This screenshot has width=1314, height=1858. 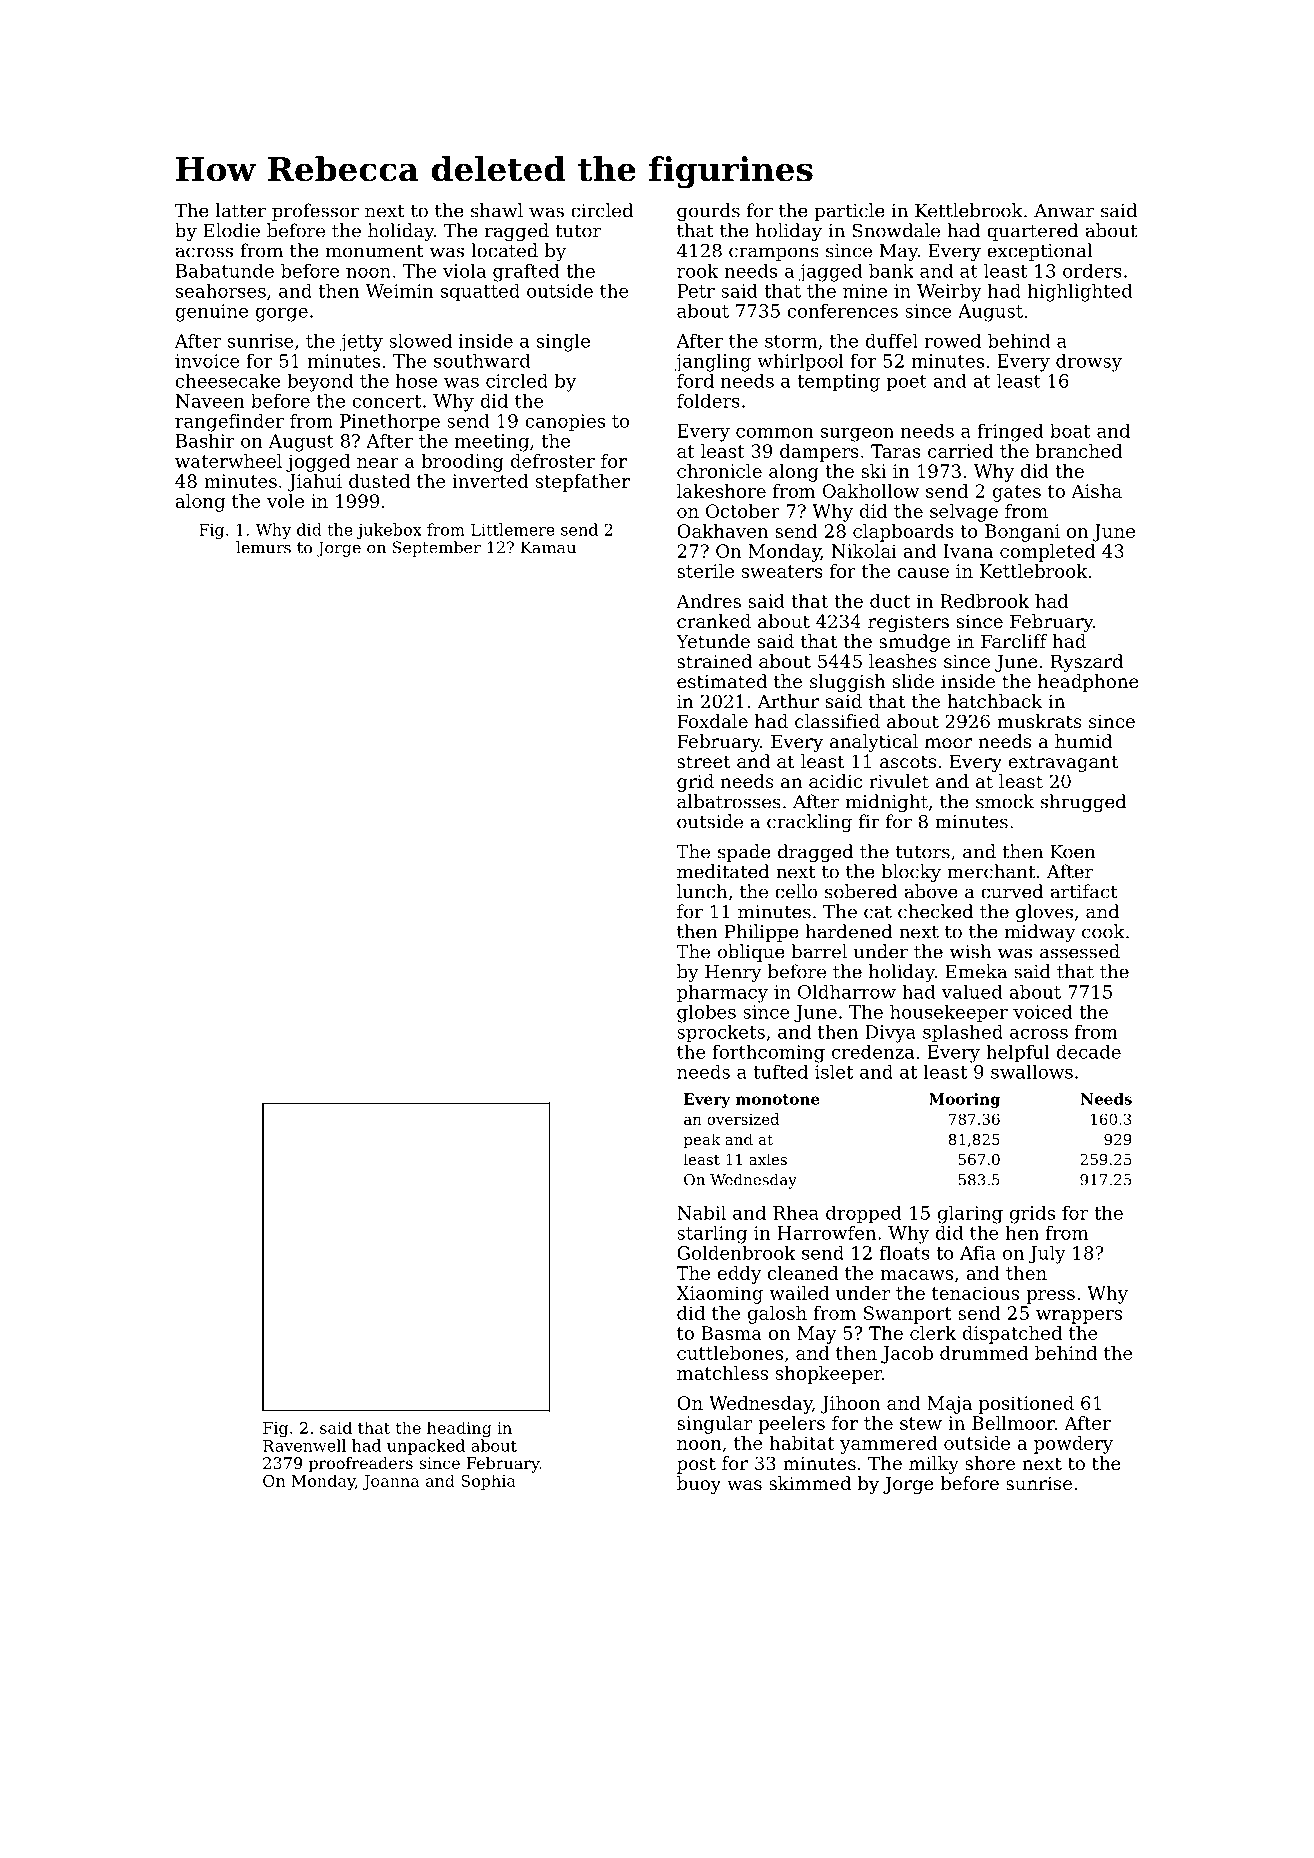 I want to click on shawl, so click(x=497, y=210).
